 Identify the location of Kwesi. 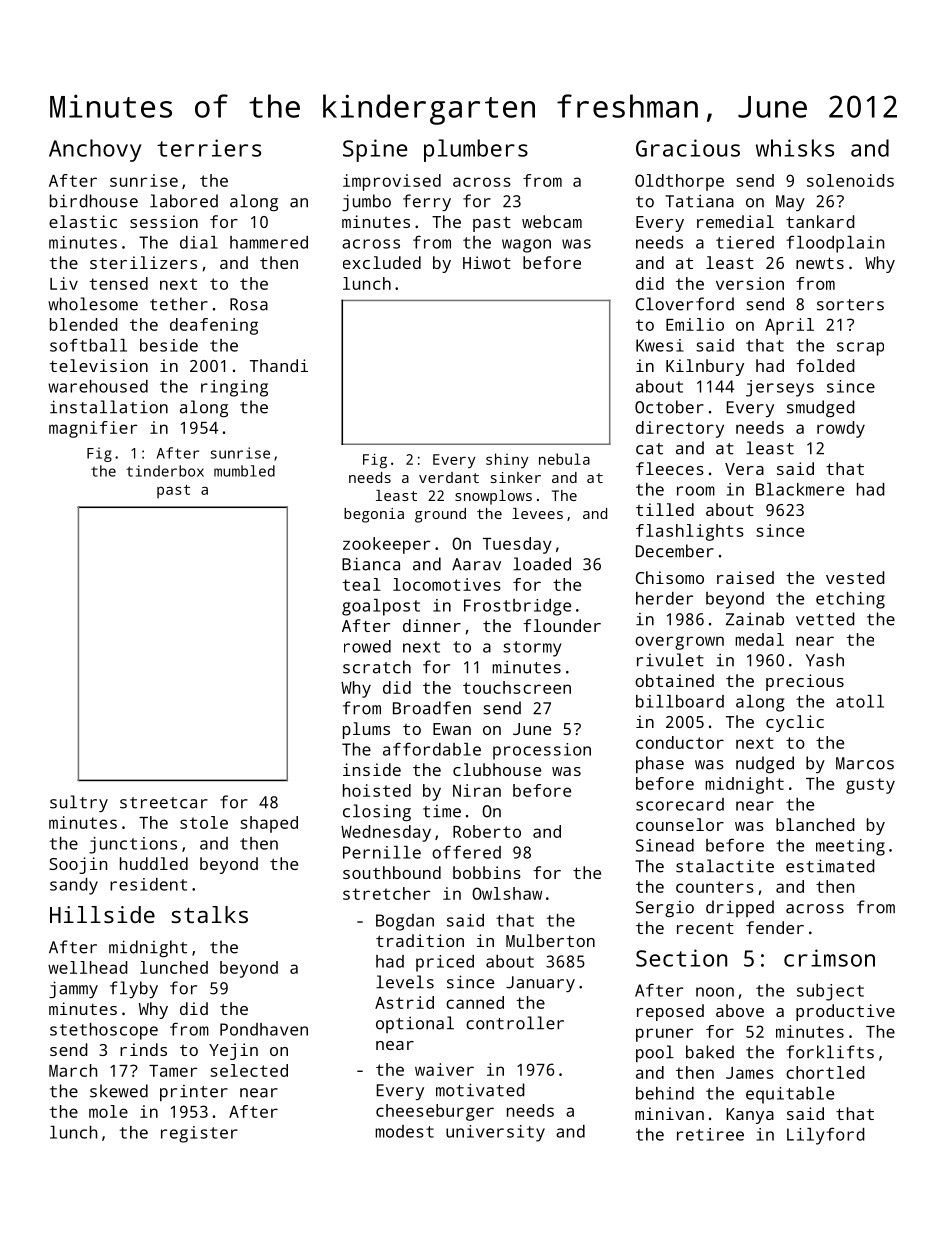
(660, 345).
